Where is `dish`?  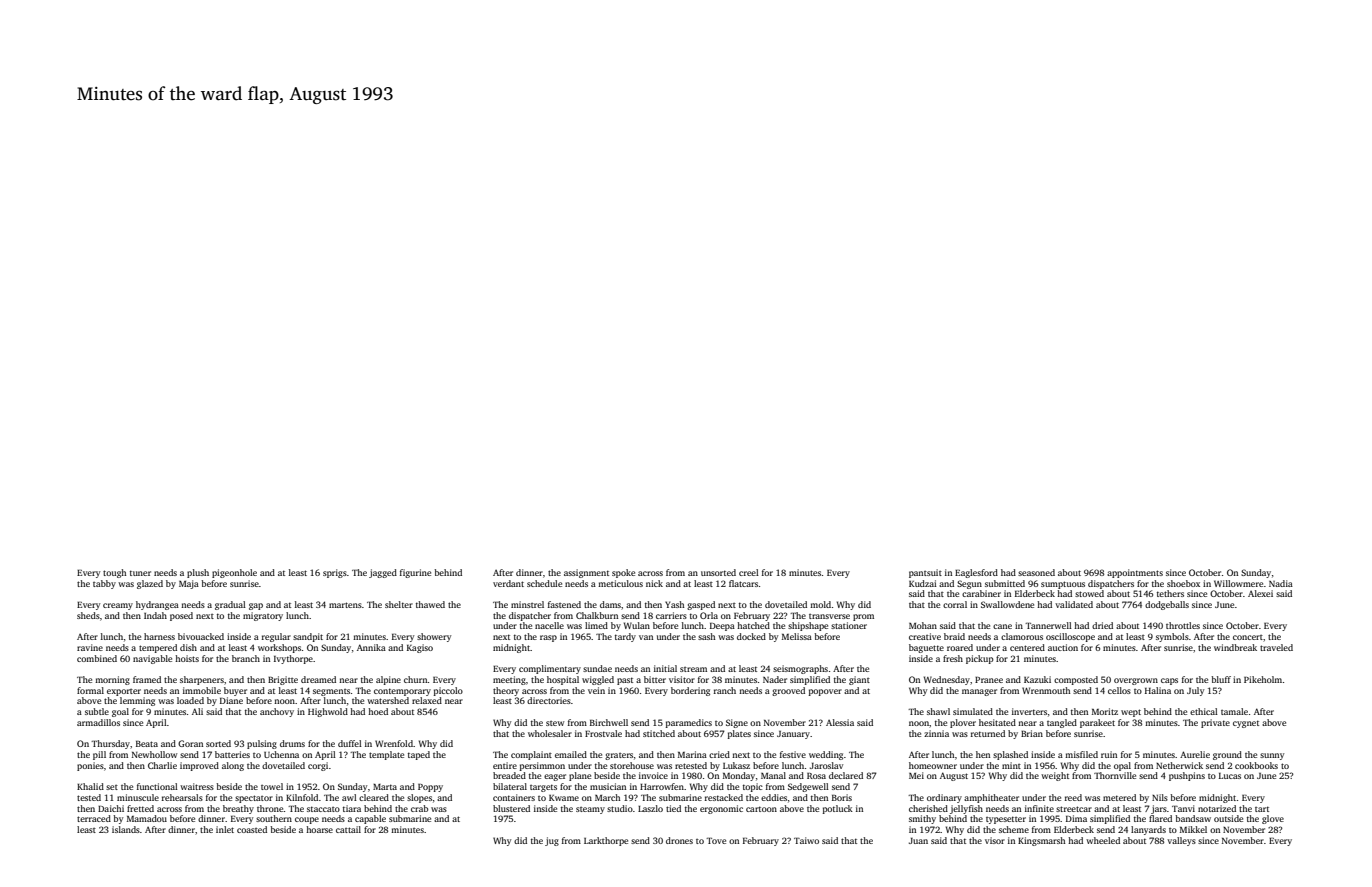 dish is located at coordinates (188, 647).
